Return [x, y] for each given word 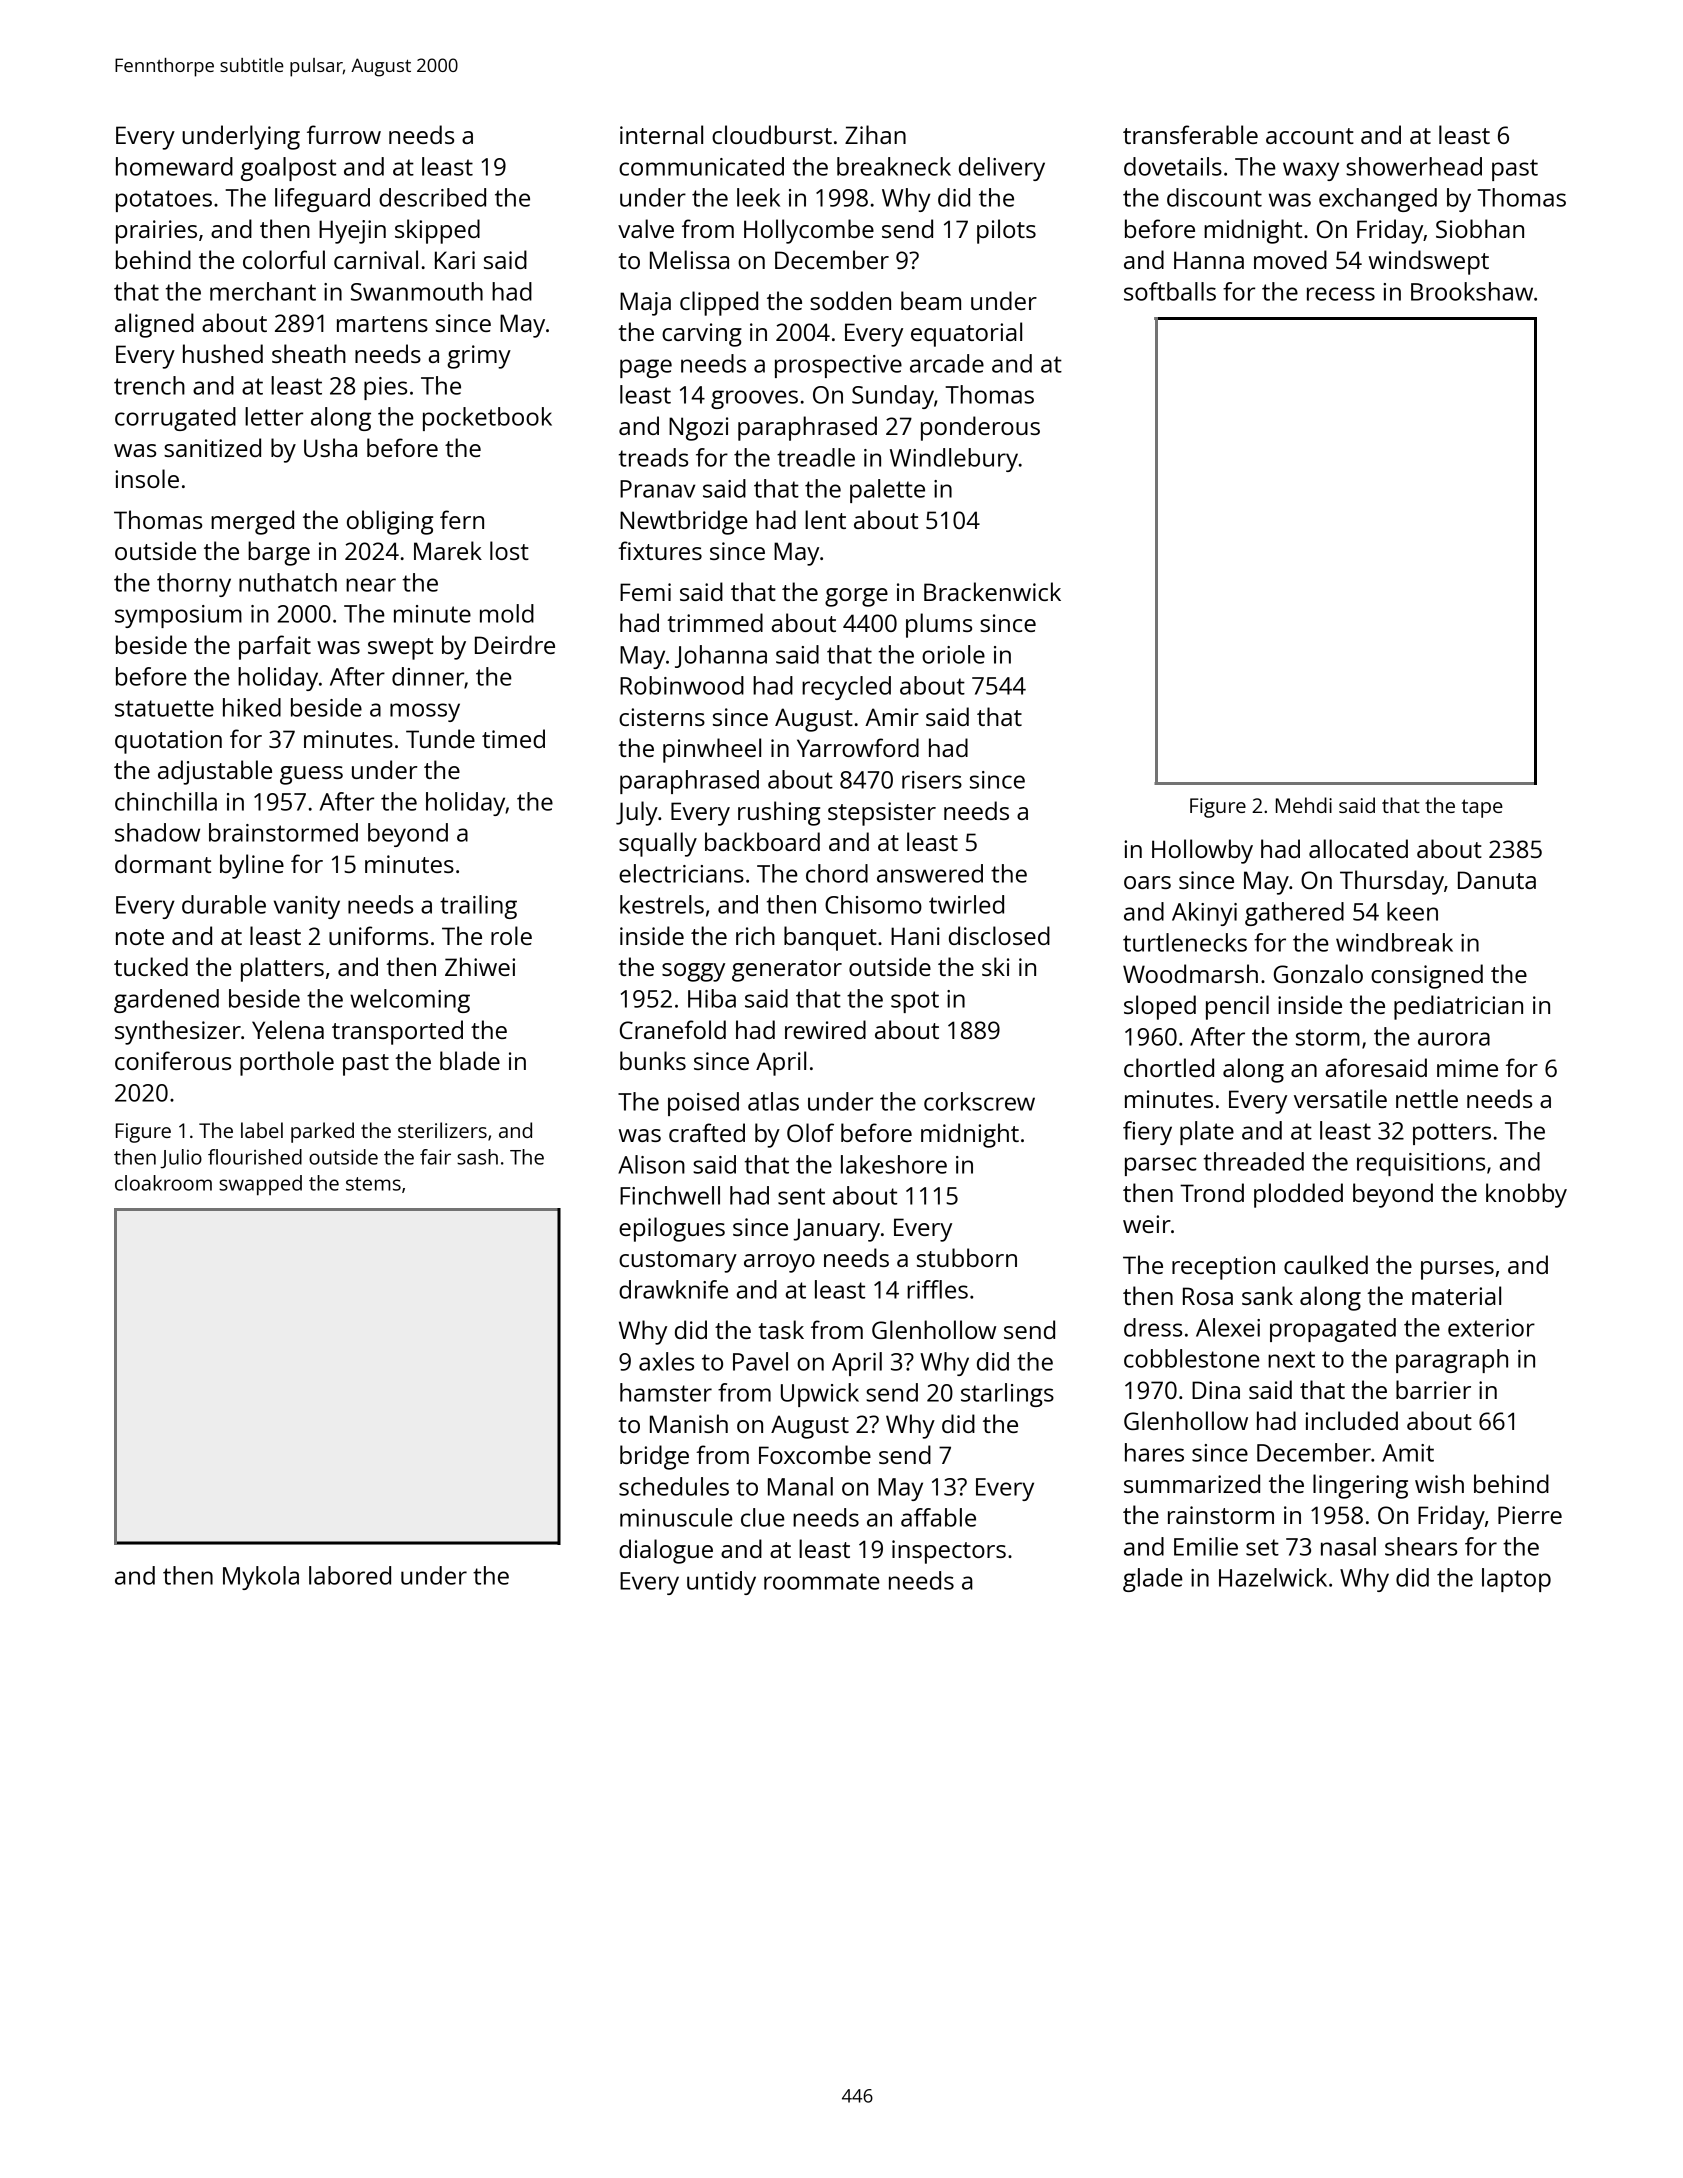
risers [932, 780]
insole [147, 478]
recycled [846, 688]
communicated [701, 166]
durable [224, 904]
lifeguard [322, 200]
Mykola [261, 1578]
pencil [1237, 1007]
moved [1290, 259]
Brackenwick [992, 591]
